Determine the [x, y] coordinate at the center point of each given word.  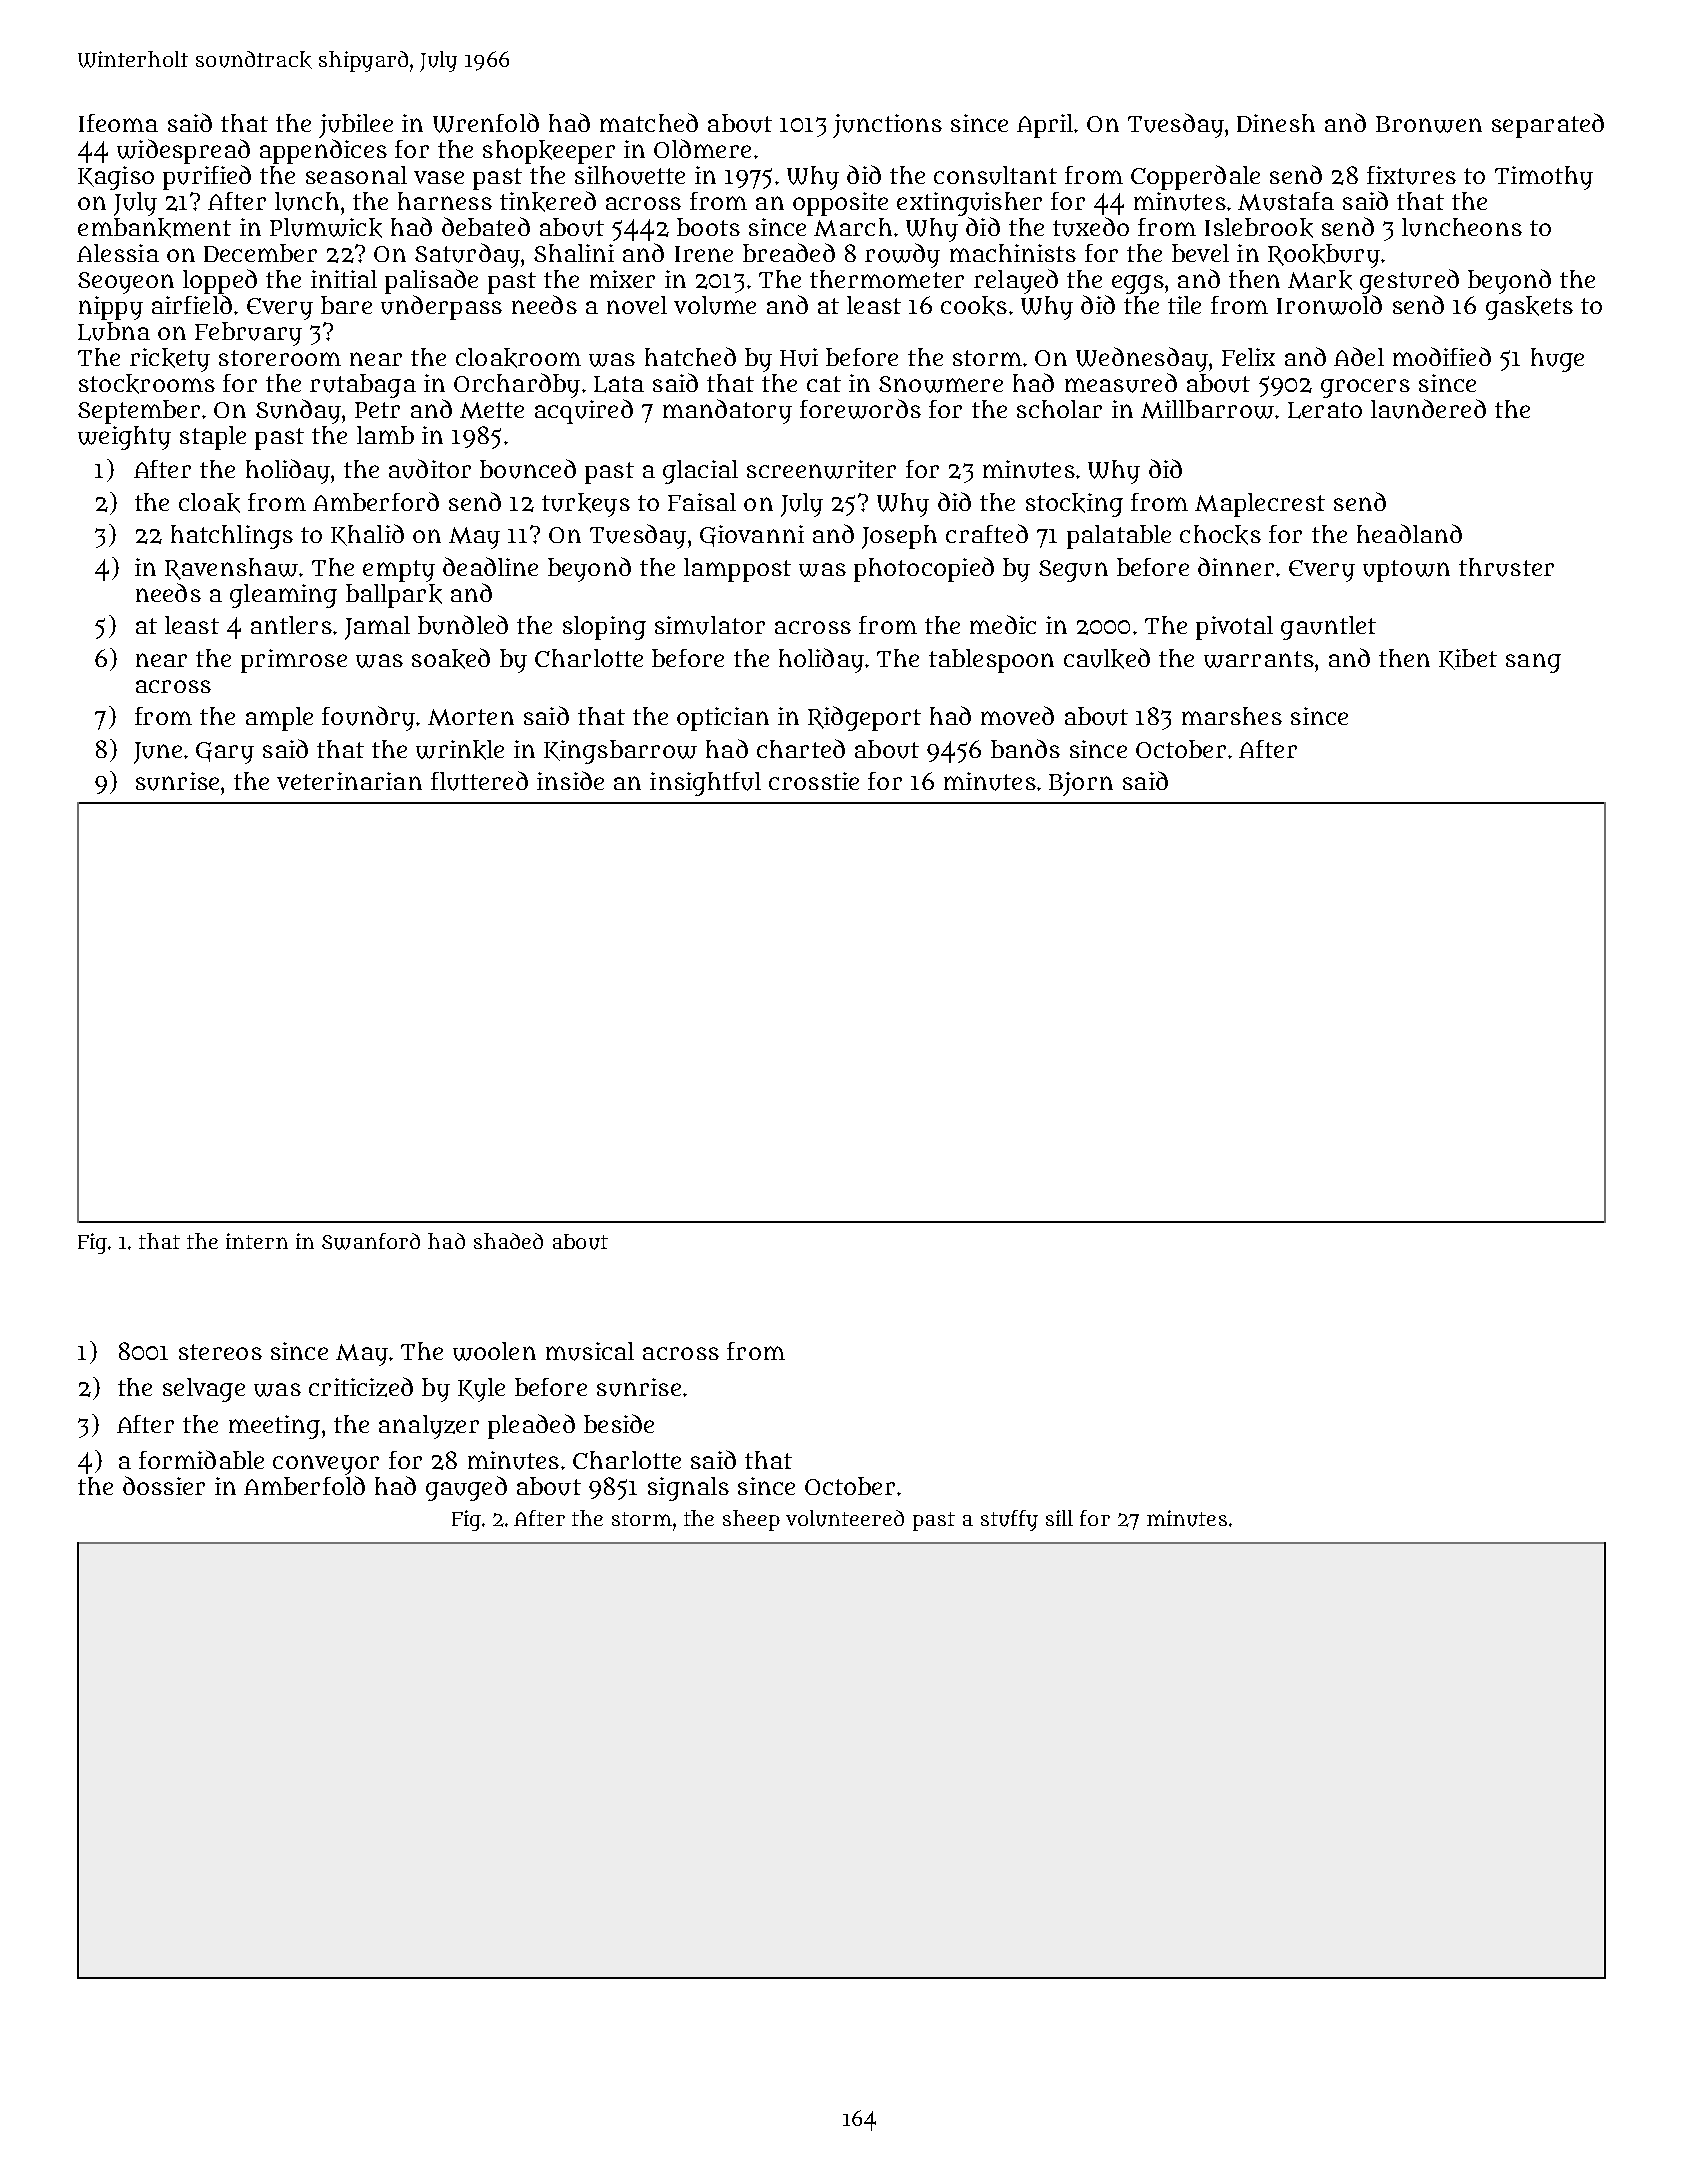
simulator [710, 625]
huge [1557, 360]
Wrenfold [486, 123]
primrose [294, 661]
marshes [1232, 716]
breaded [789, 252]
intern [257, 1241]
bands [1025, 748]
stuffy [1009, 1520]
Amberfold [304, 1485]
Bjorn [1081, 784]
